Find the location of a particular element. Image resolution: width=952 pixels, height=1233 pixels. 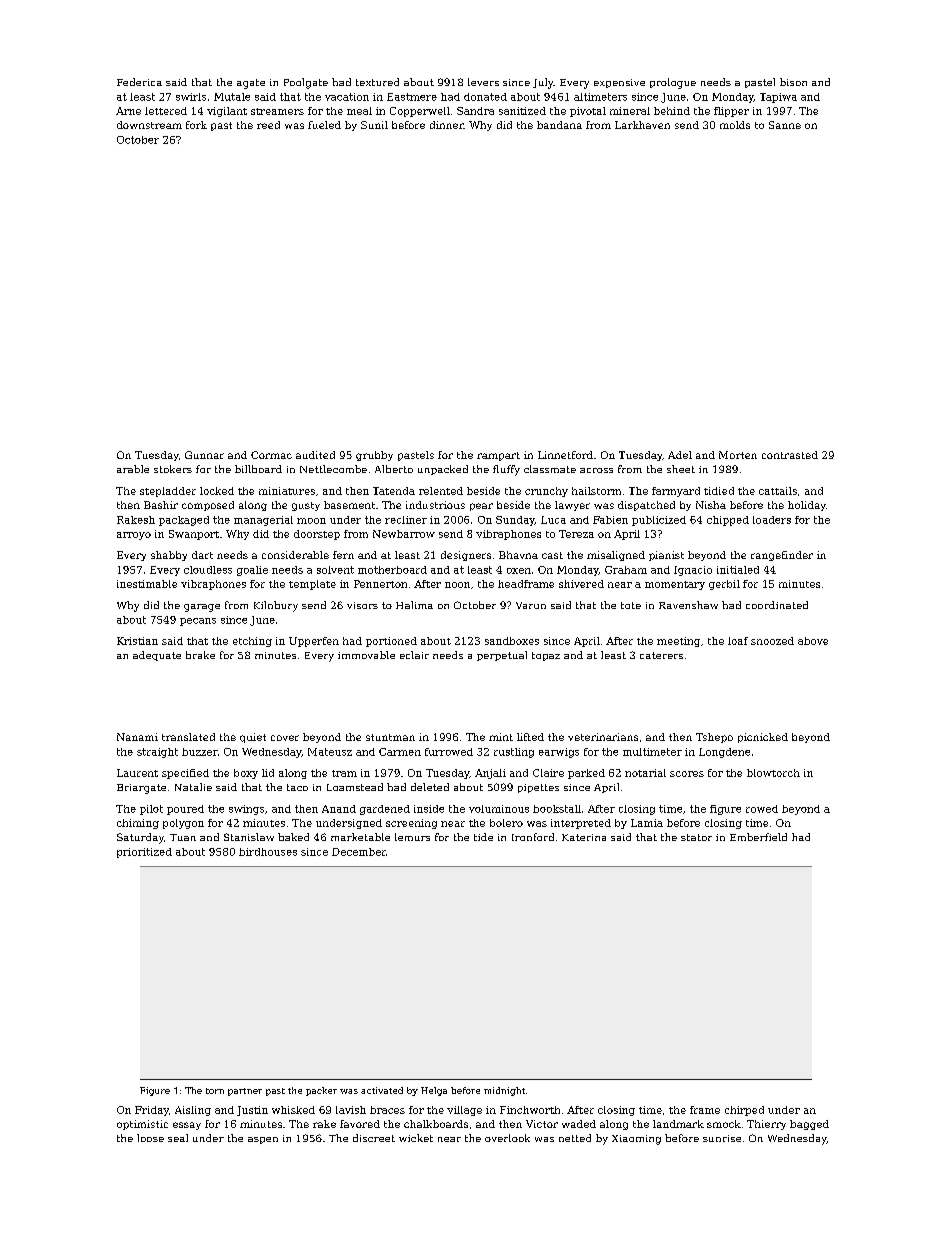

Sanne is located at coordinates (785, 125).
